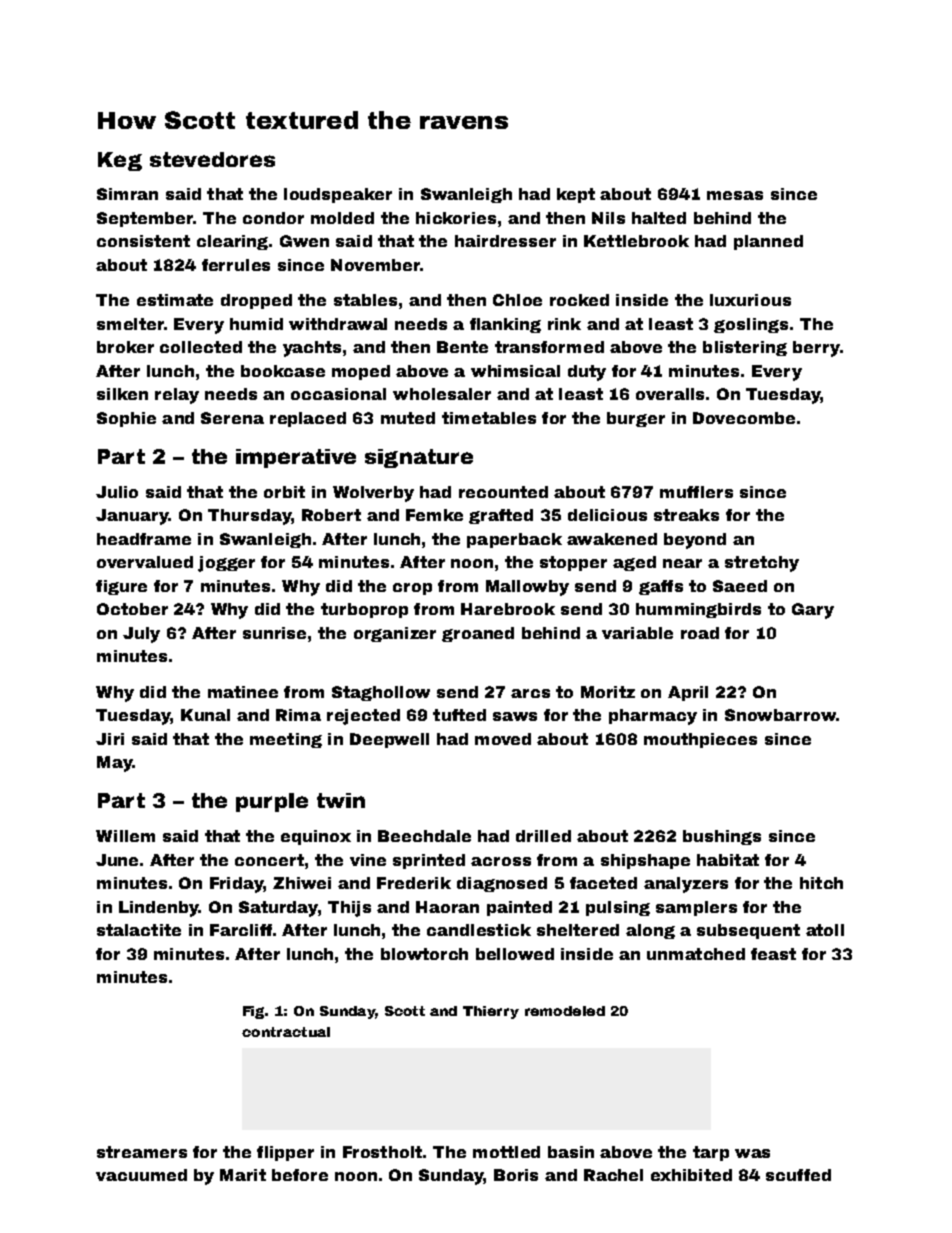 This document has height=1233, width=952. What do you see at coordinates (132, 517) in the document?
I see `January` at bounding box center [132, 517].
